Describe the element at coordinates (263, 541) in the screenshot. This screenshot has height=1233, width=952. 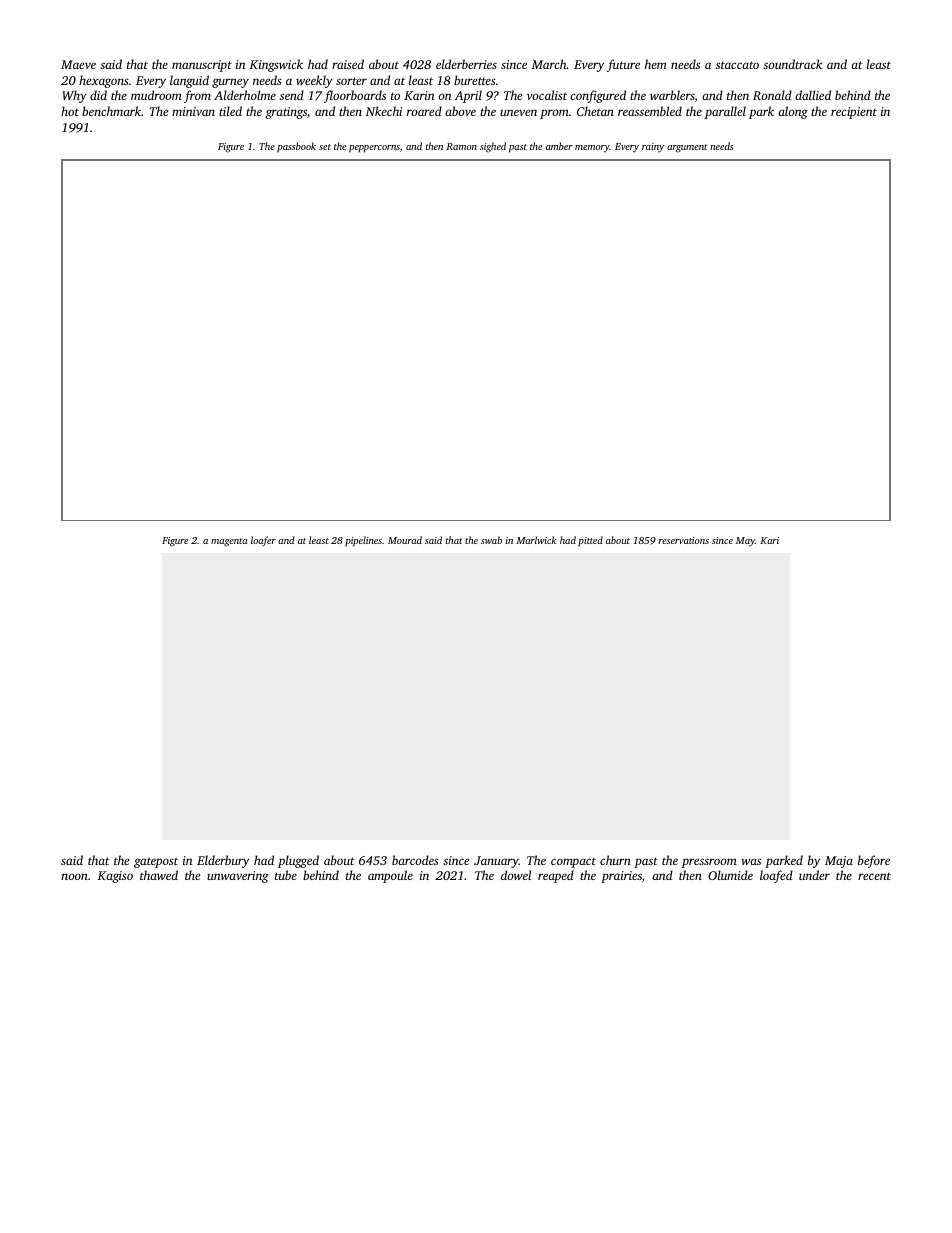
I see `loafer` at that location.
